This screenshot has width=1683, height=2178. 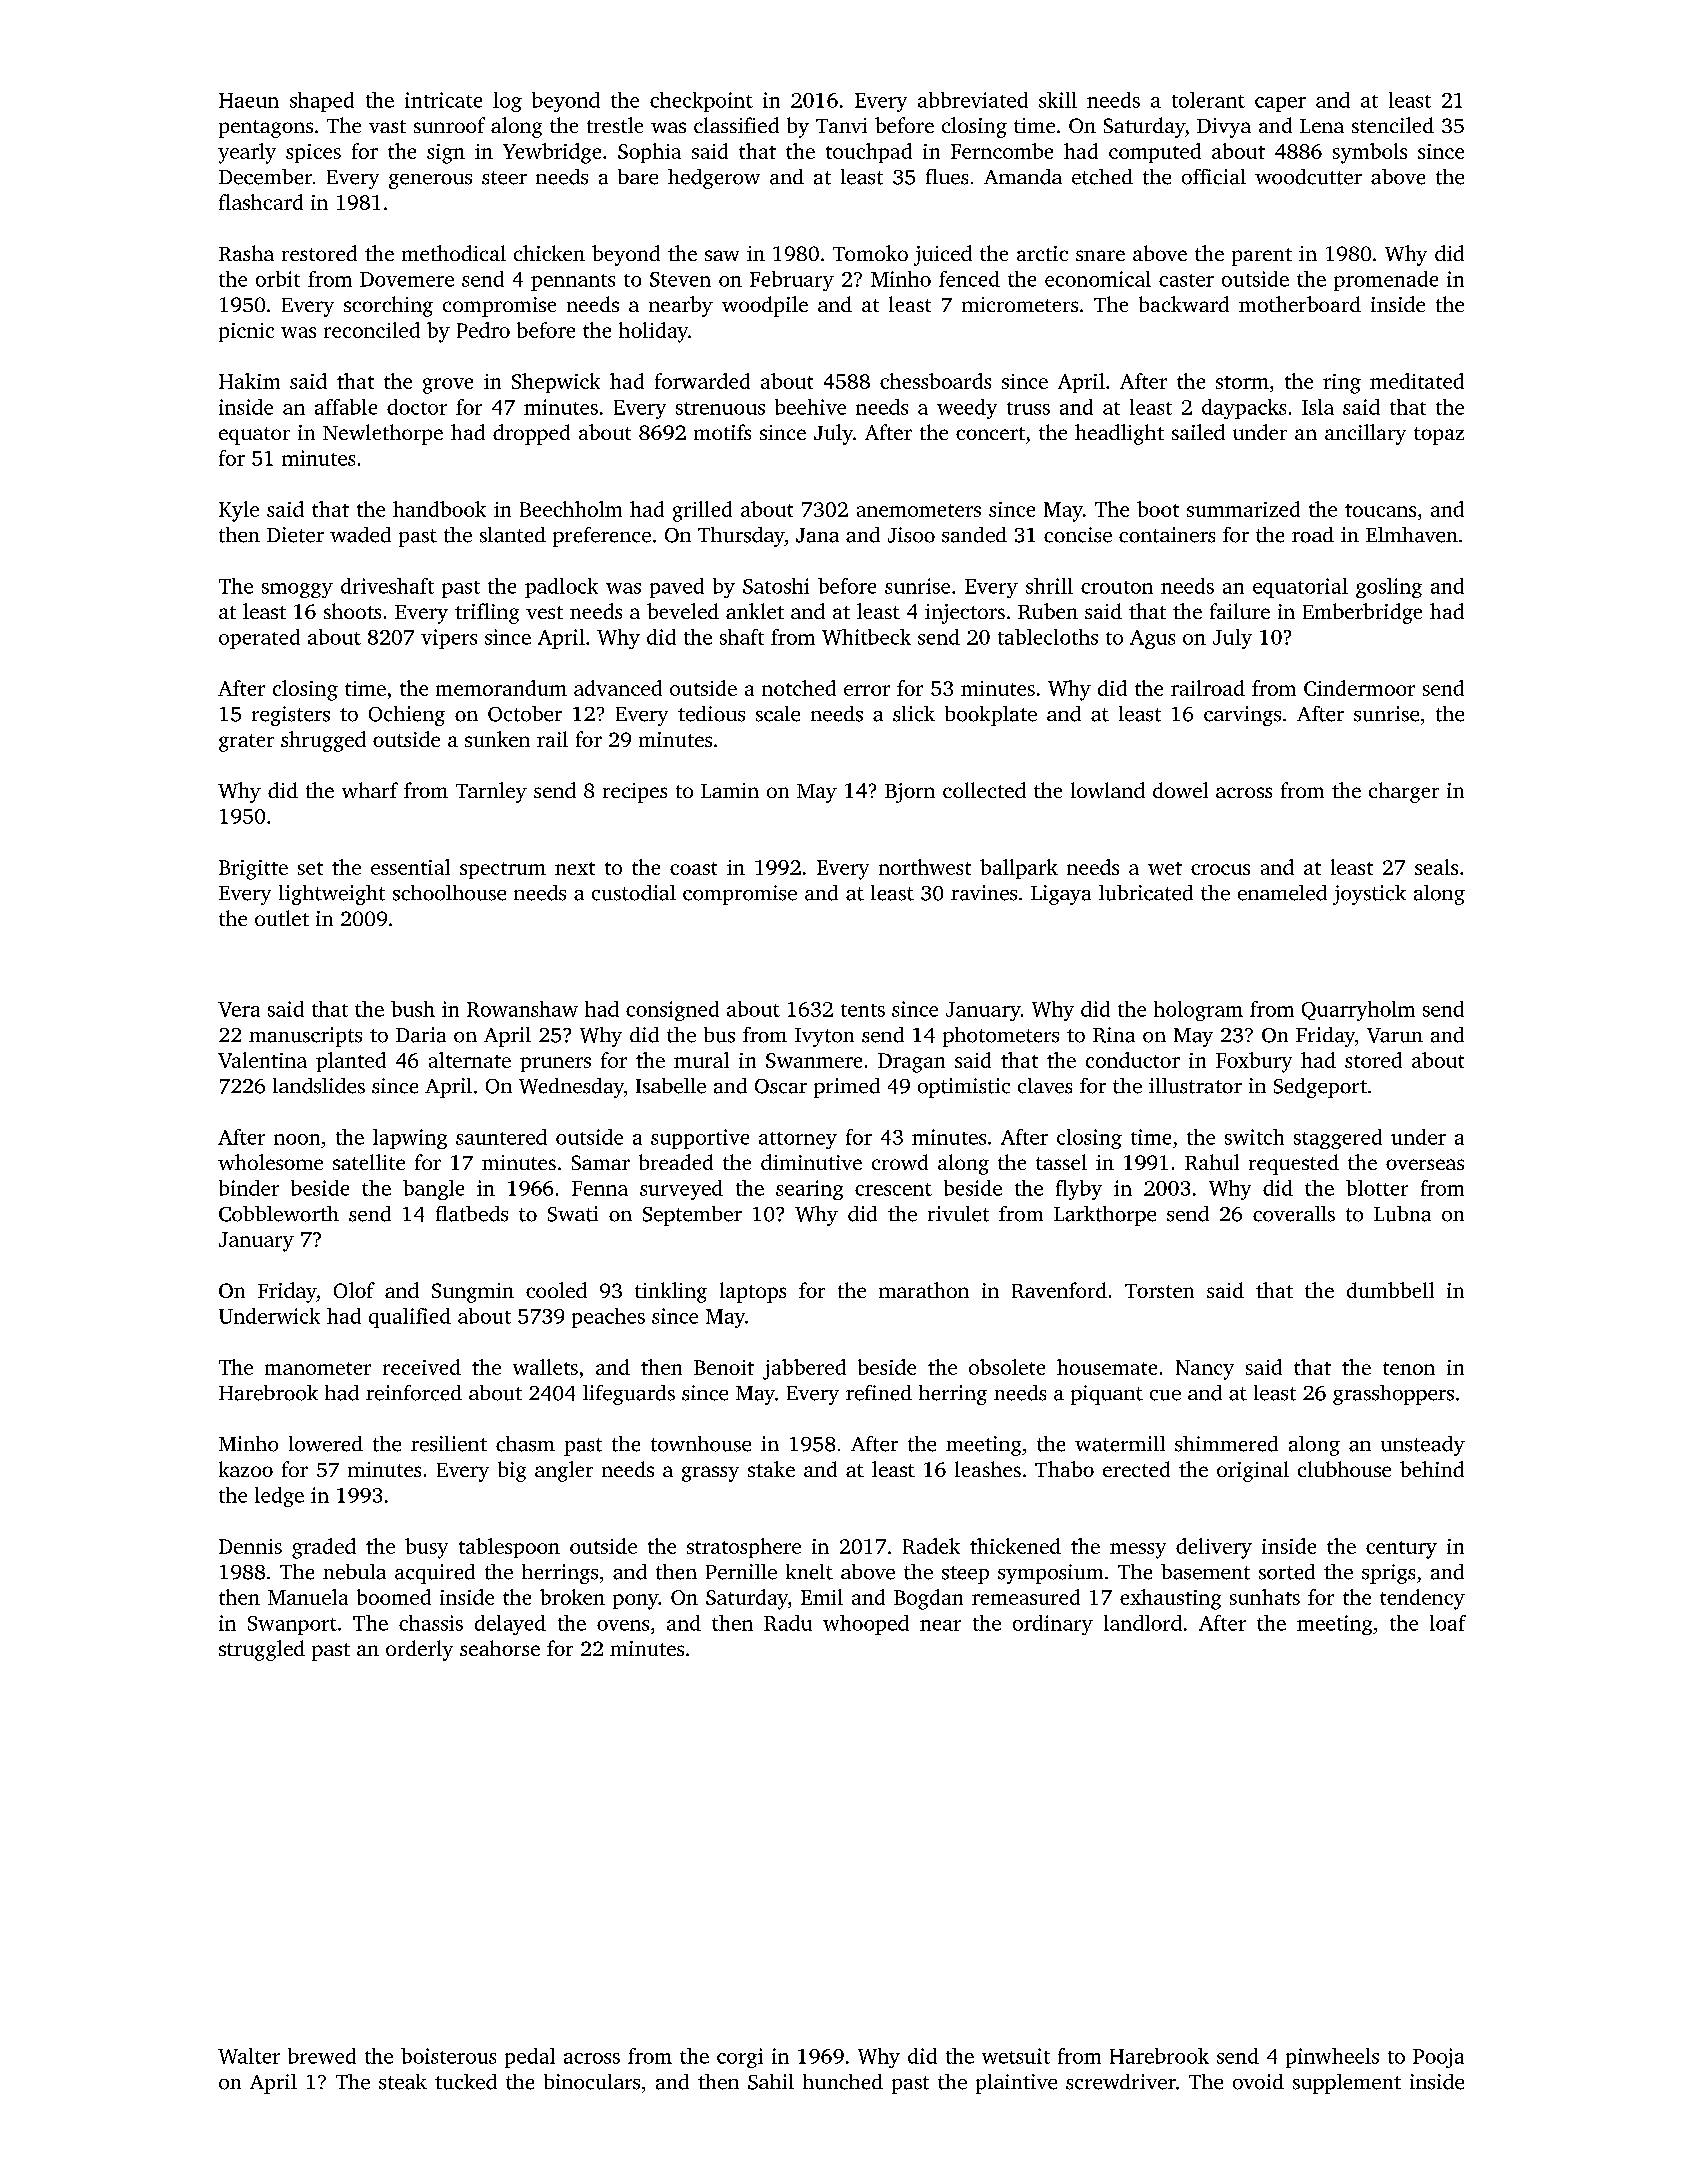 I want to click on grater, so click(x=246, y=743).
